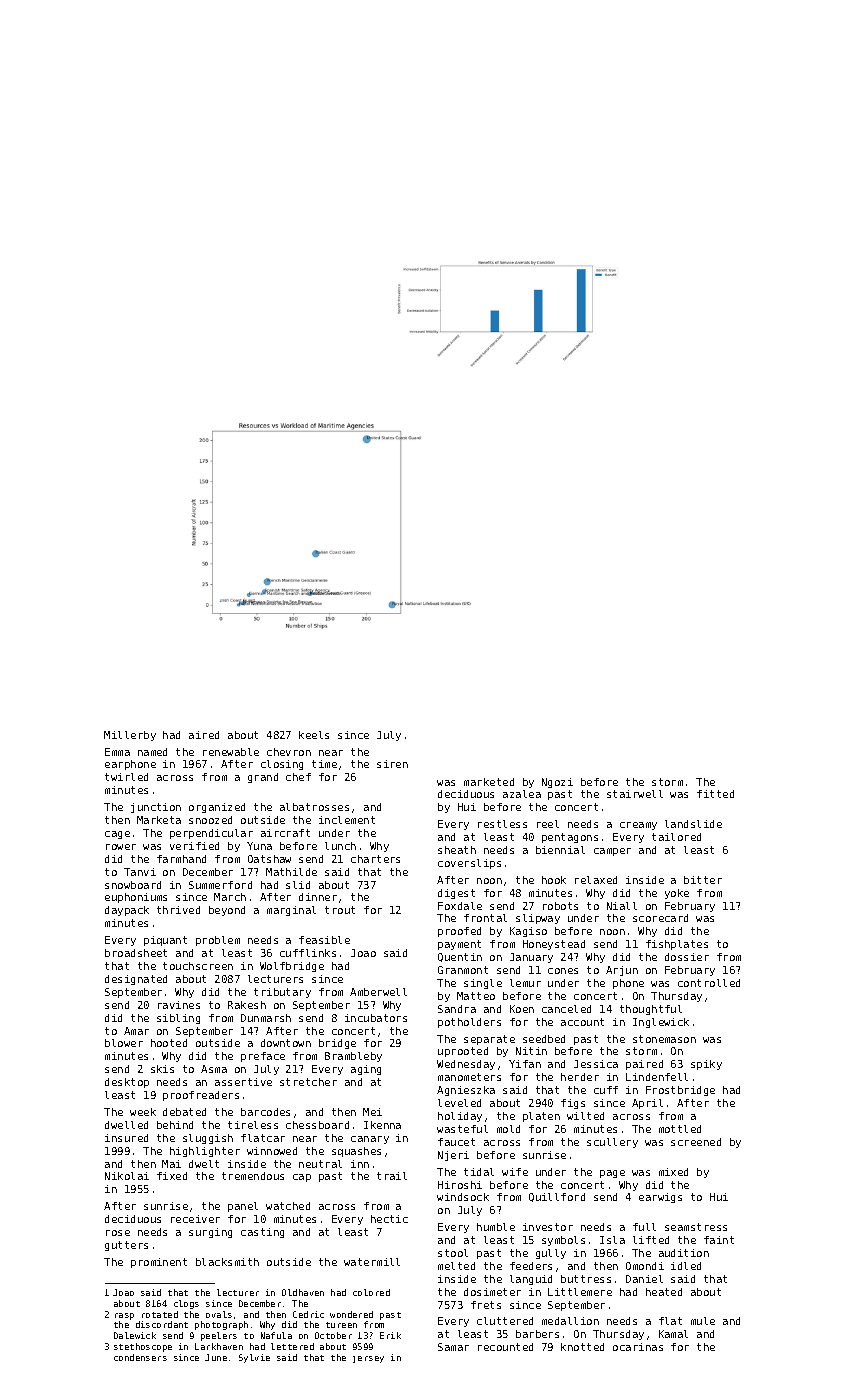  Describe the element at coordinates (660, 918) in the document. I see `scorecard` at that location.
